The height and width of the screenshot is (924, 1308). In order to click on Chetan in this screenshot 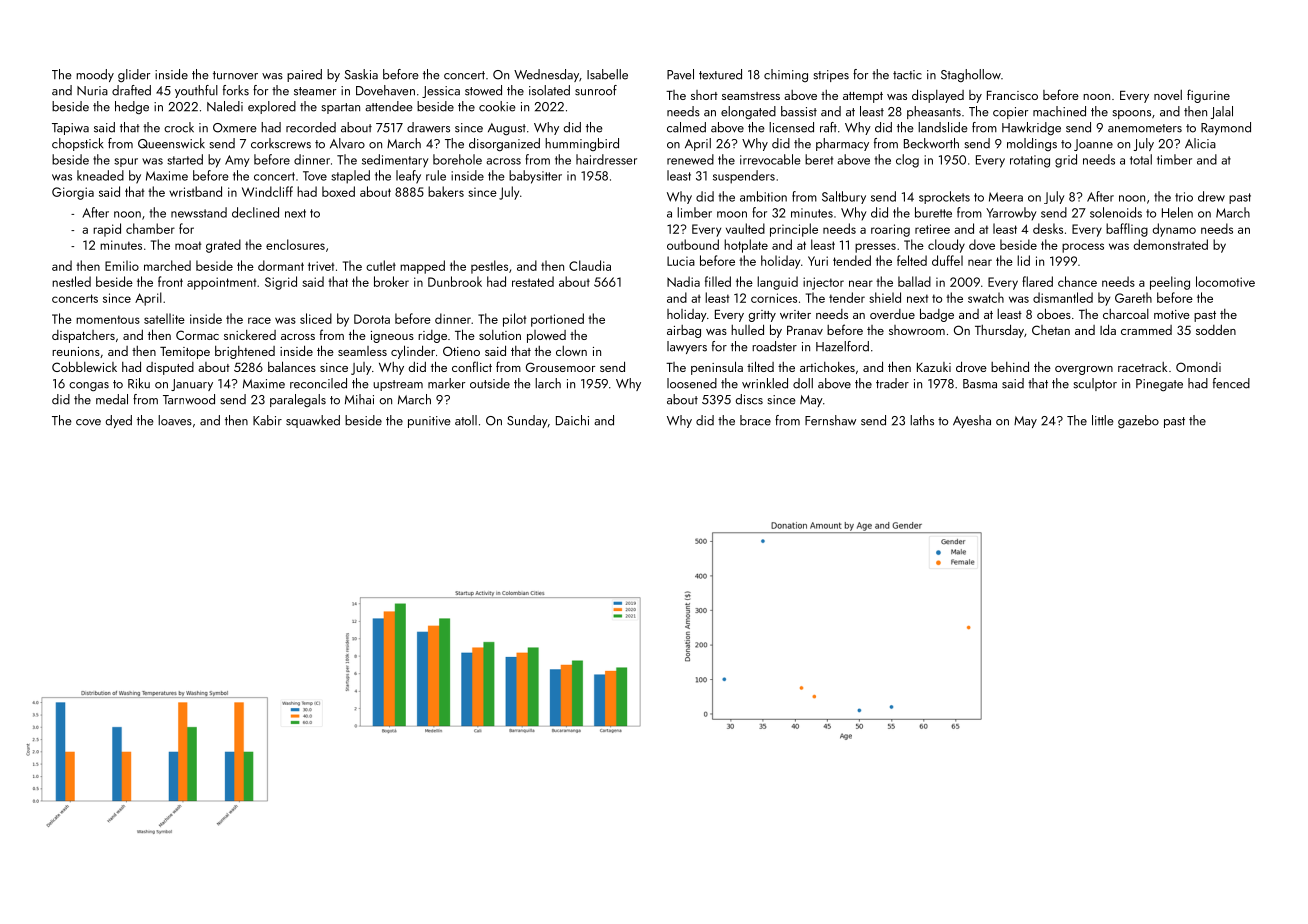, I will do `click(1051, 330)`.
